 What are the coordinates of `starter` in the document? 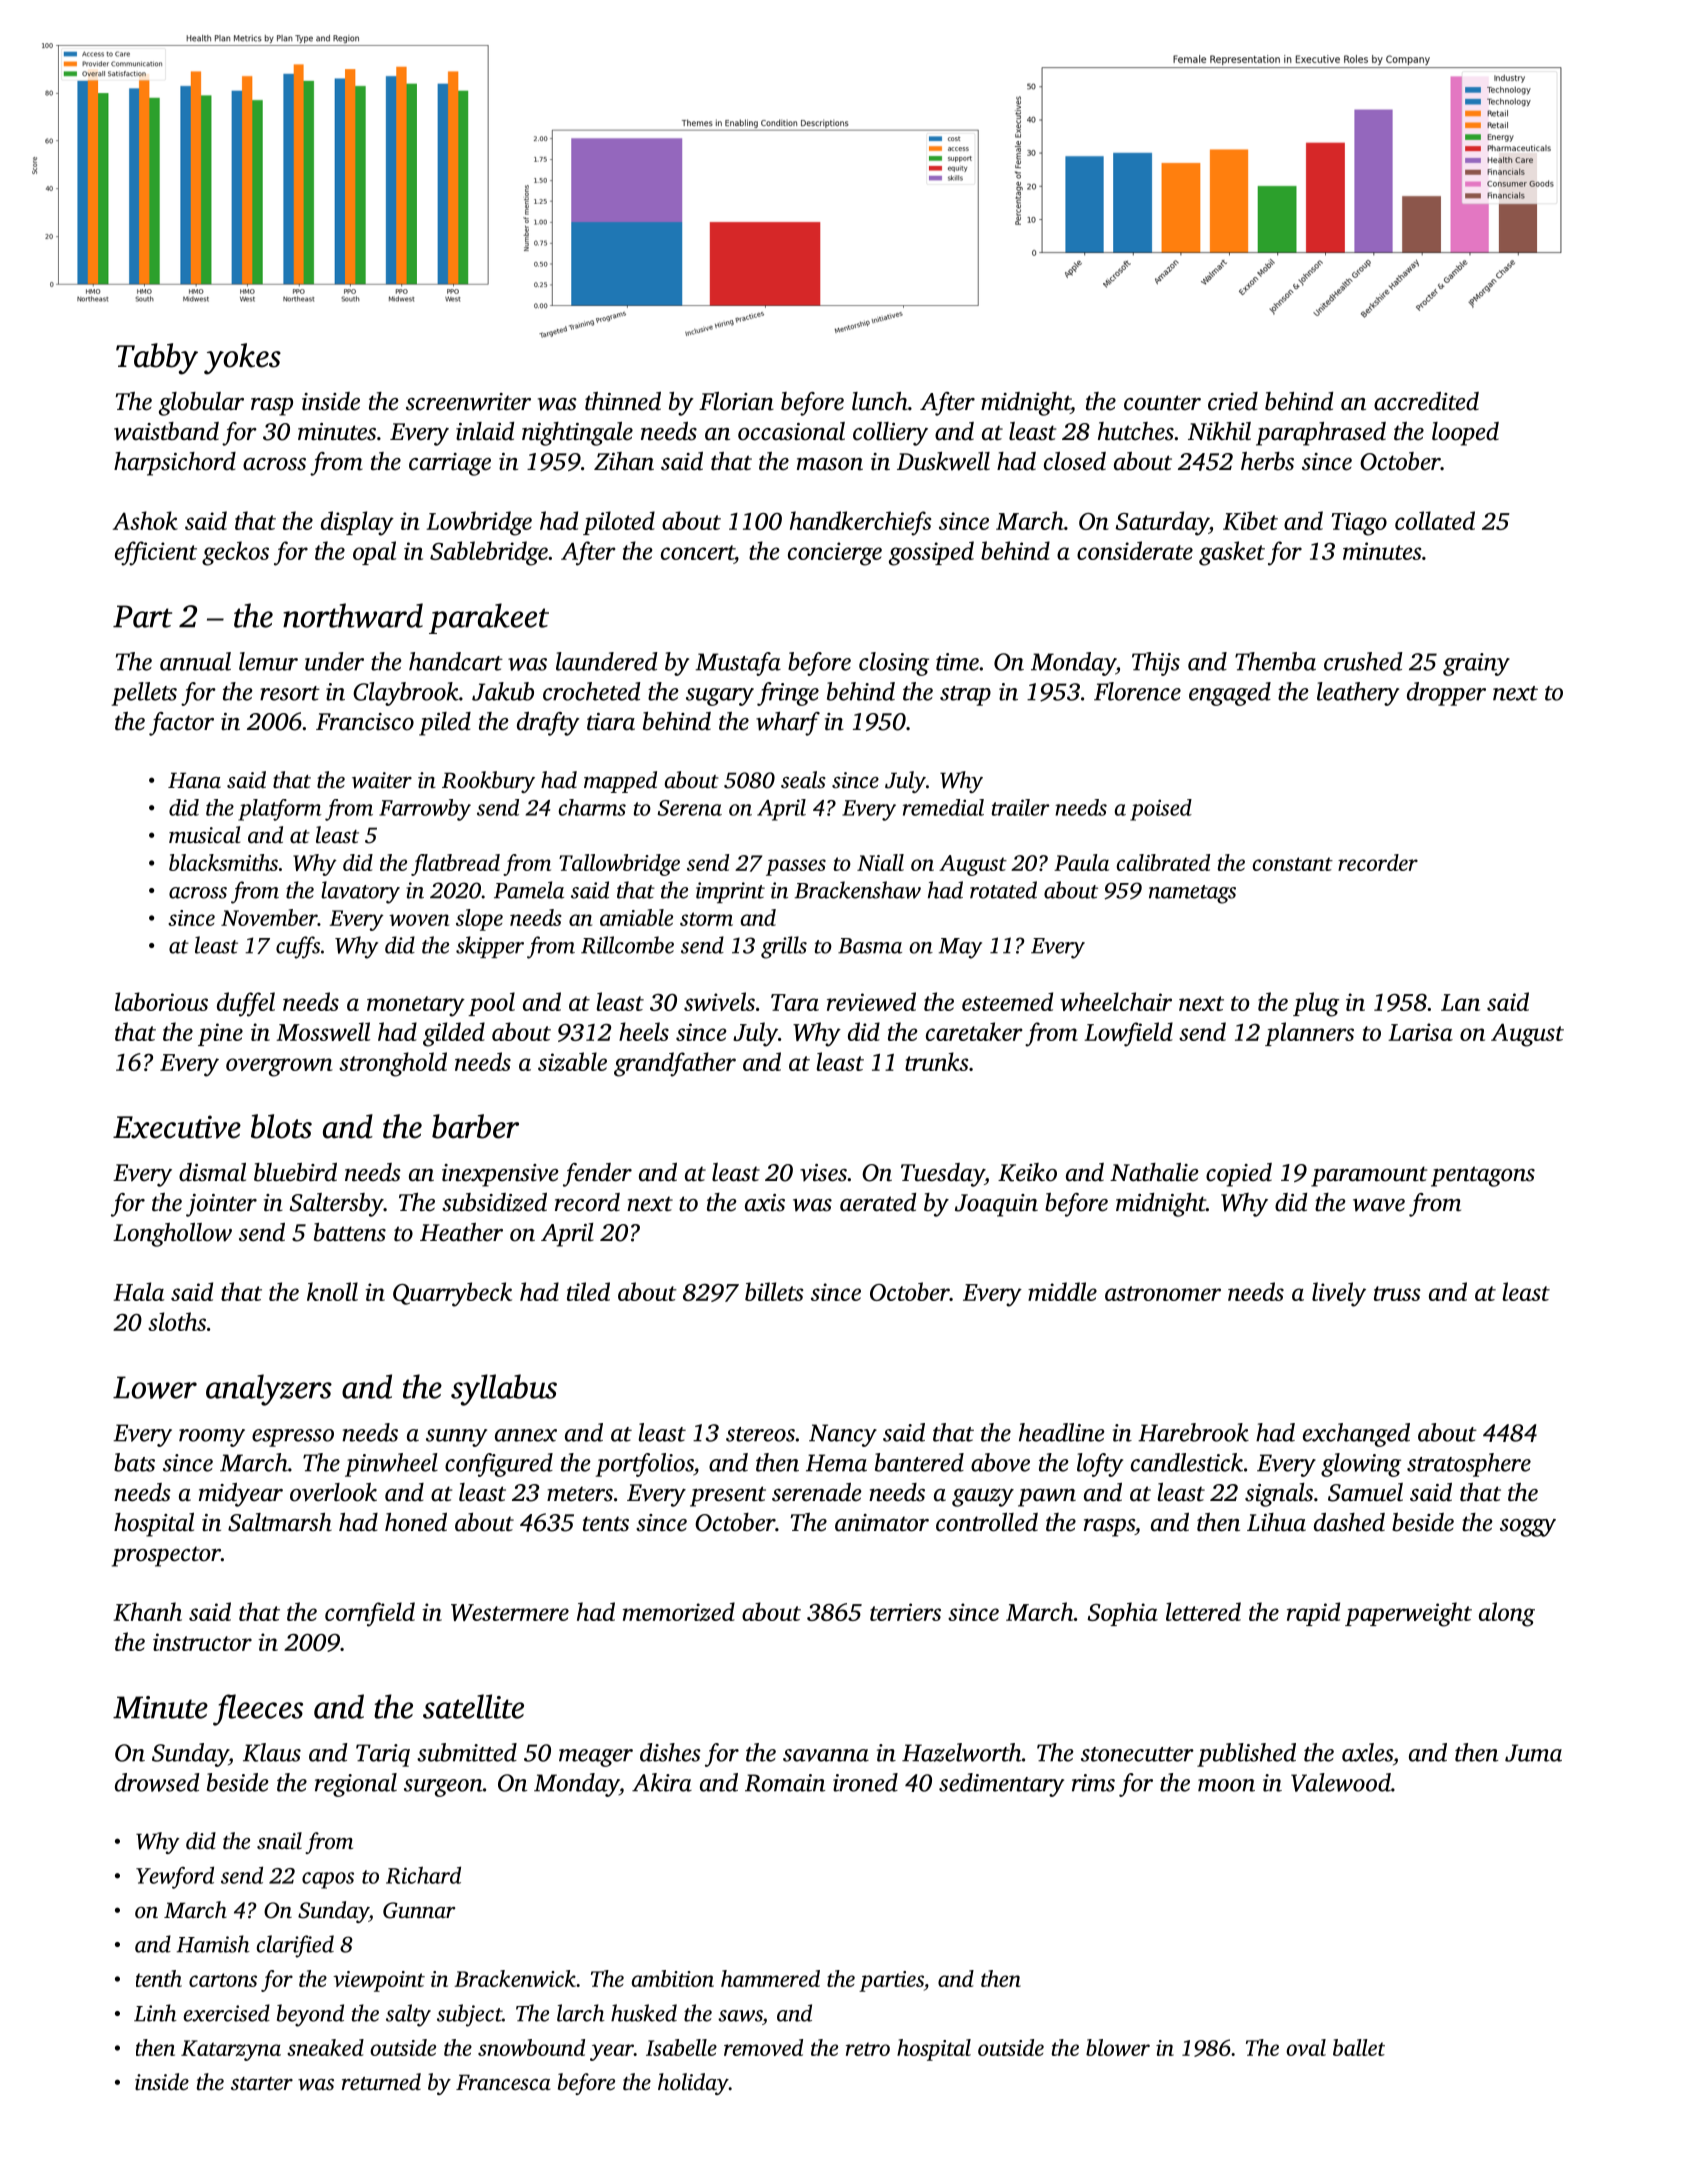 It's located at (262, 2083).
